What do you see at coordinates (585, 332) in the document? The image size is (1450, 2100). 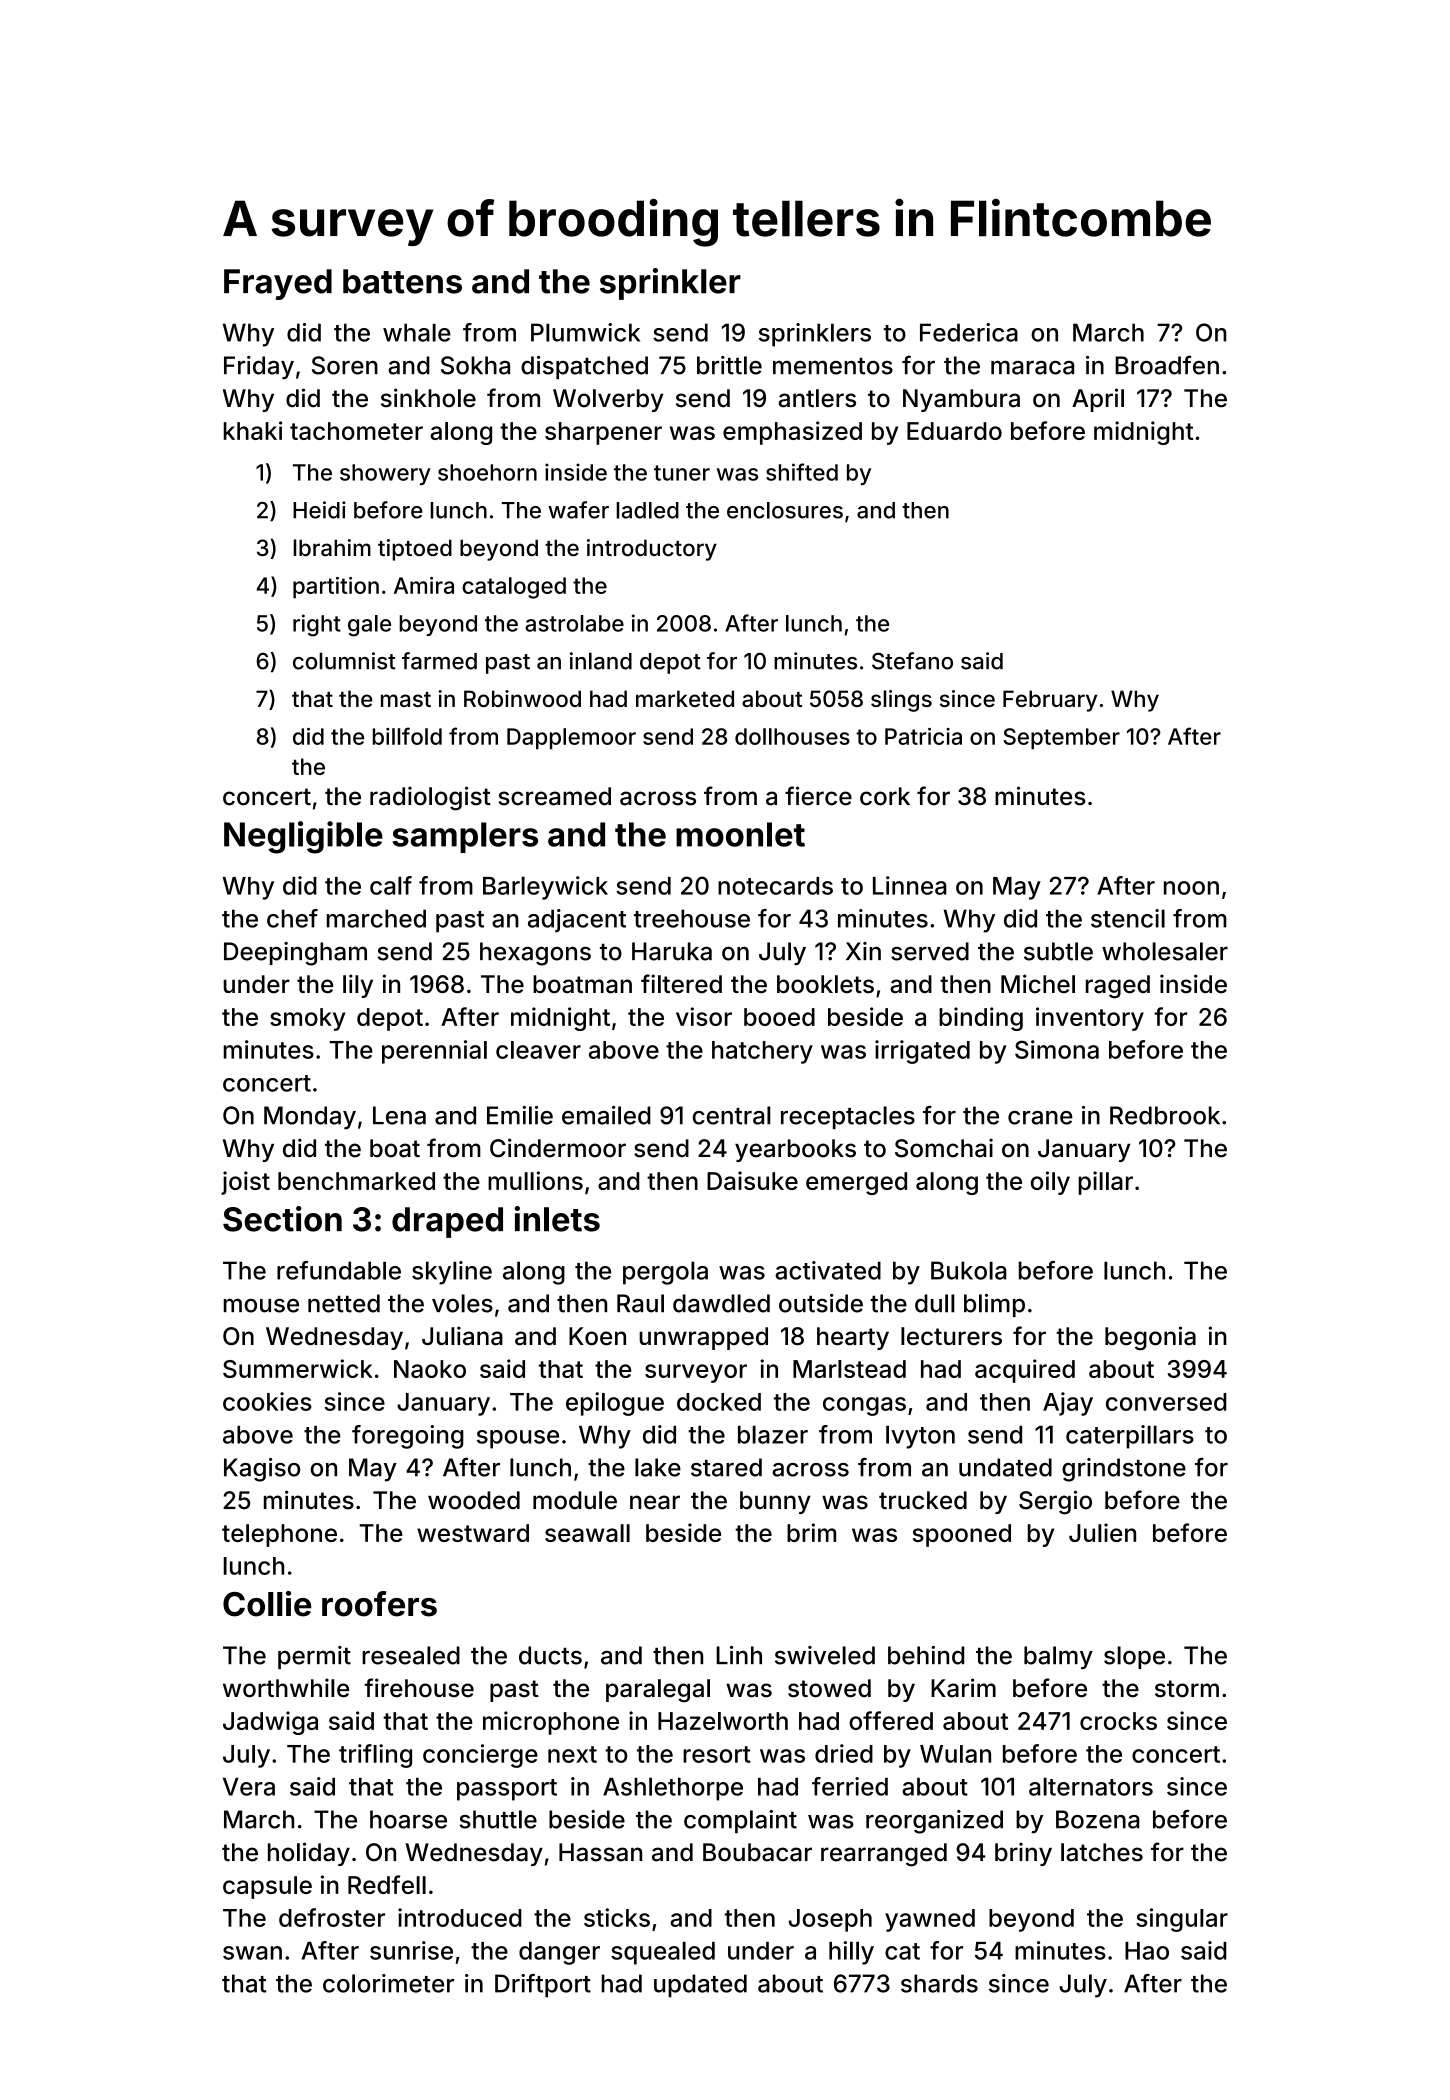 I see `Plumwick` at bounding box center [585, 332].
